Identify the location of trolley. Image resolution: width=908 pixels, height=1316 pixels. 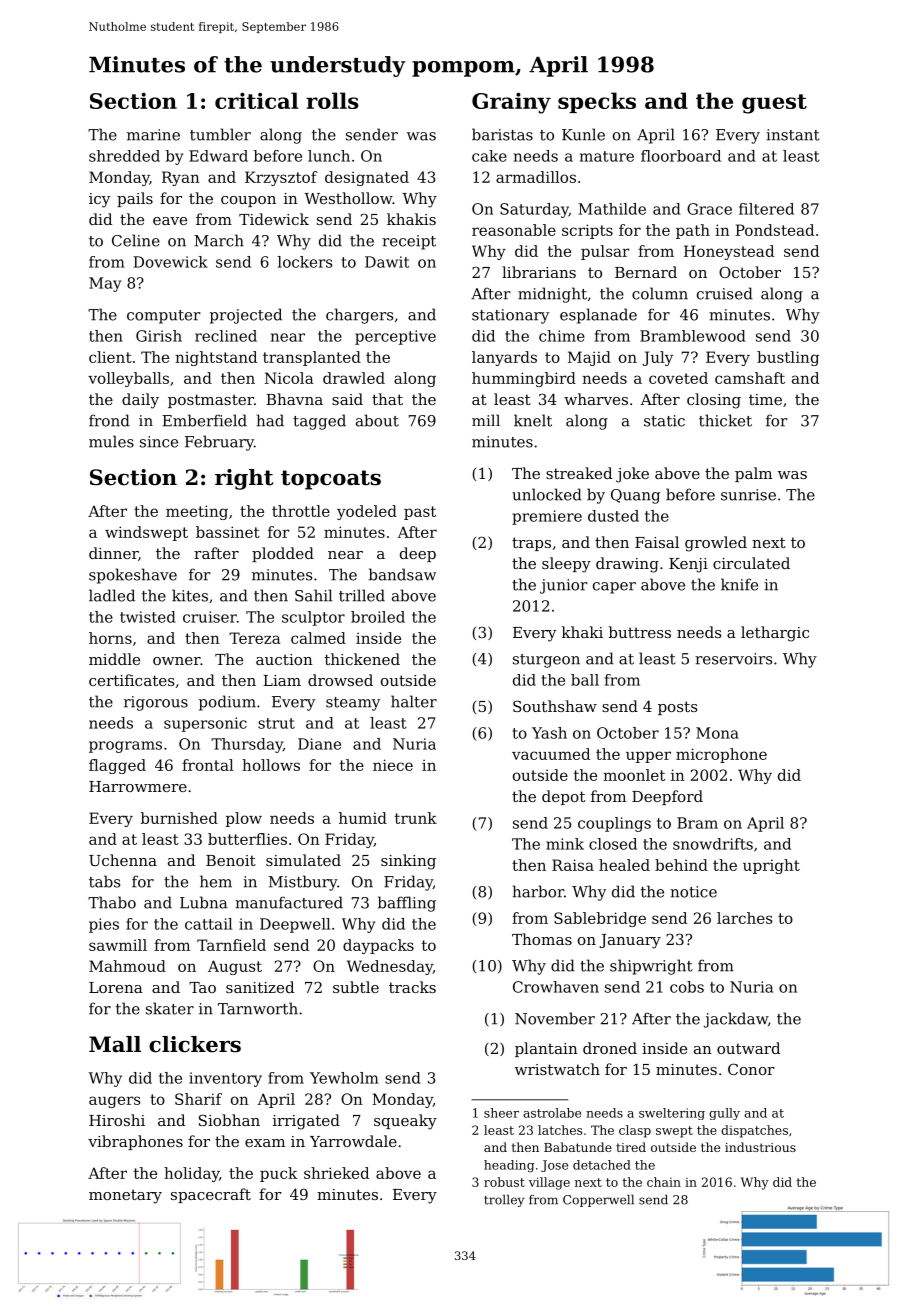
(504, 1201).
